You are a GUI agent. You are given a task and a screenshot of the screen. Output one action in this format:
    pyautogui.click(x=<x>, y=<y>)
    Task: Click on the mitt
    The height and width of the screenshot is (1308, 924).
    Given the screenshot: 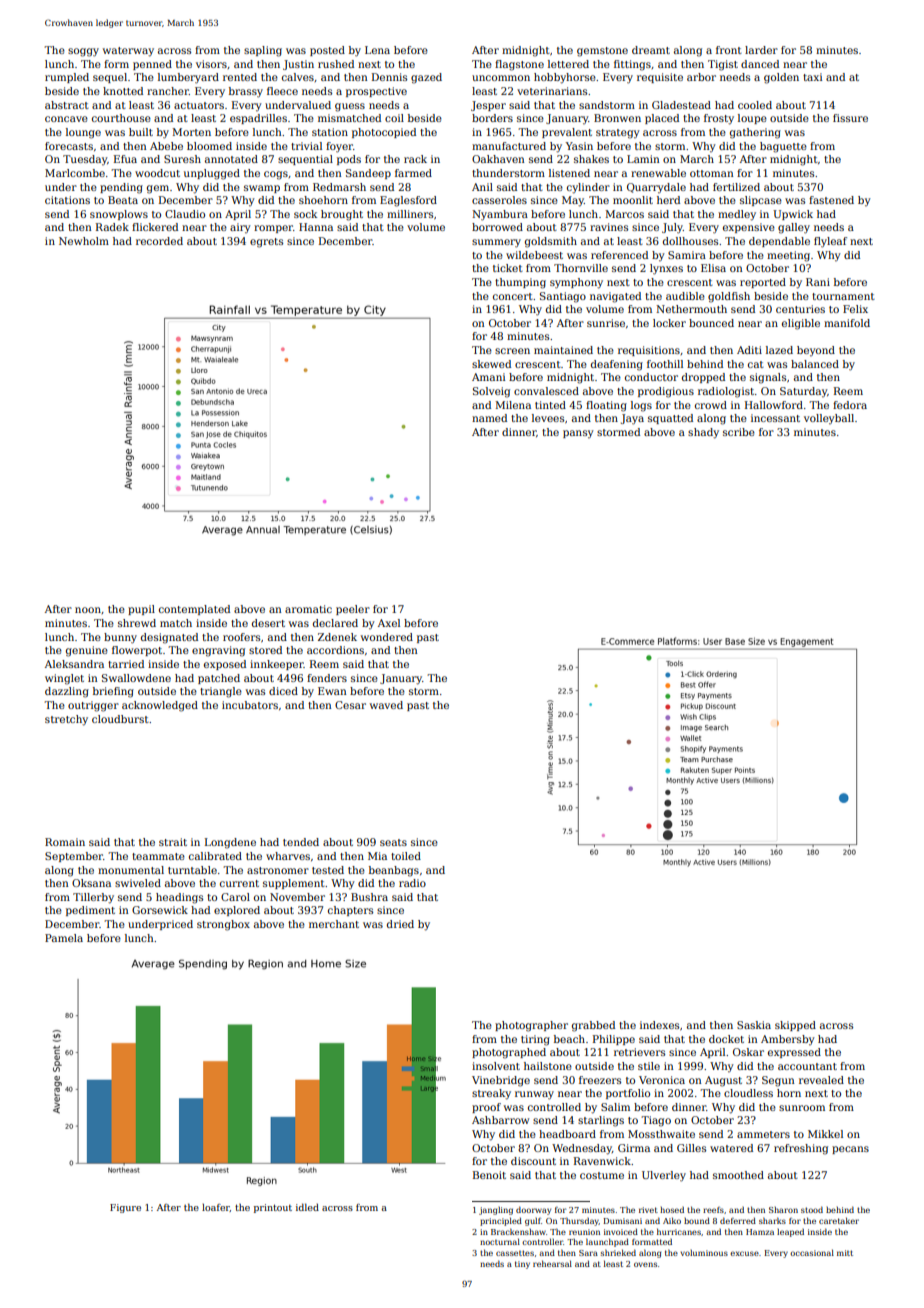 What is the action you would take?
    pyautogui.click(x=845, y=1253)
